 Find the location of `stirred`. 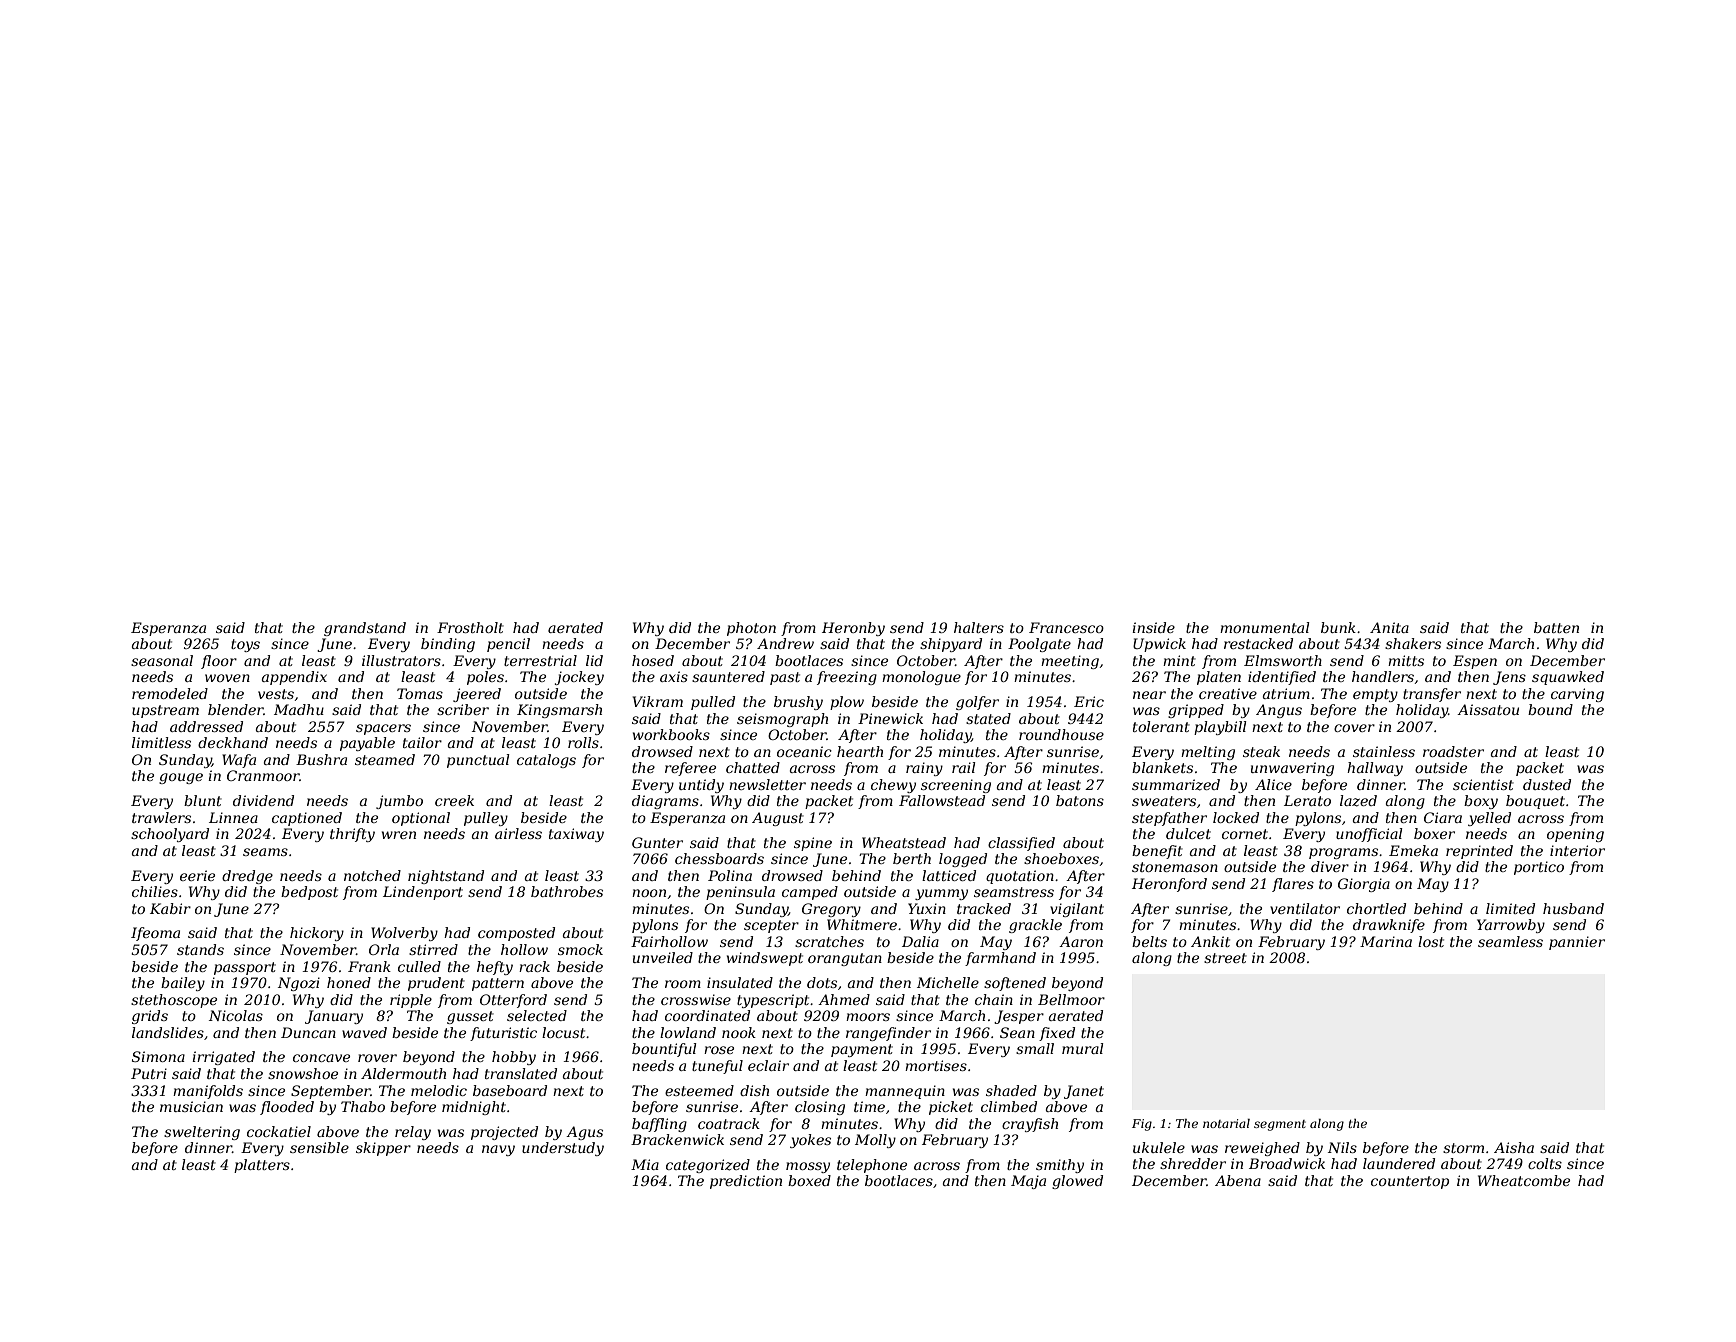

stirred is located at coordinates (433, 949).
